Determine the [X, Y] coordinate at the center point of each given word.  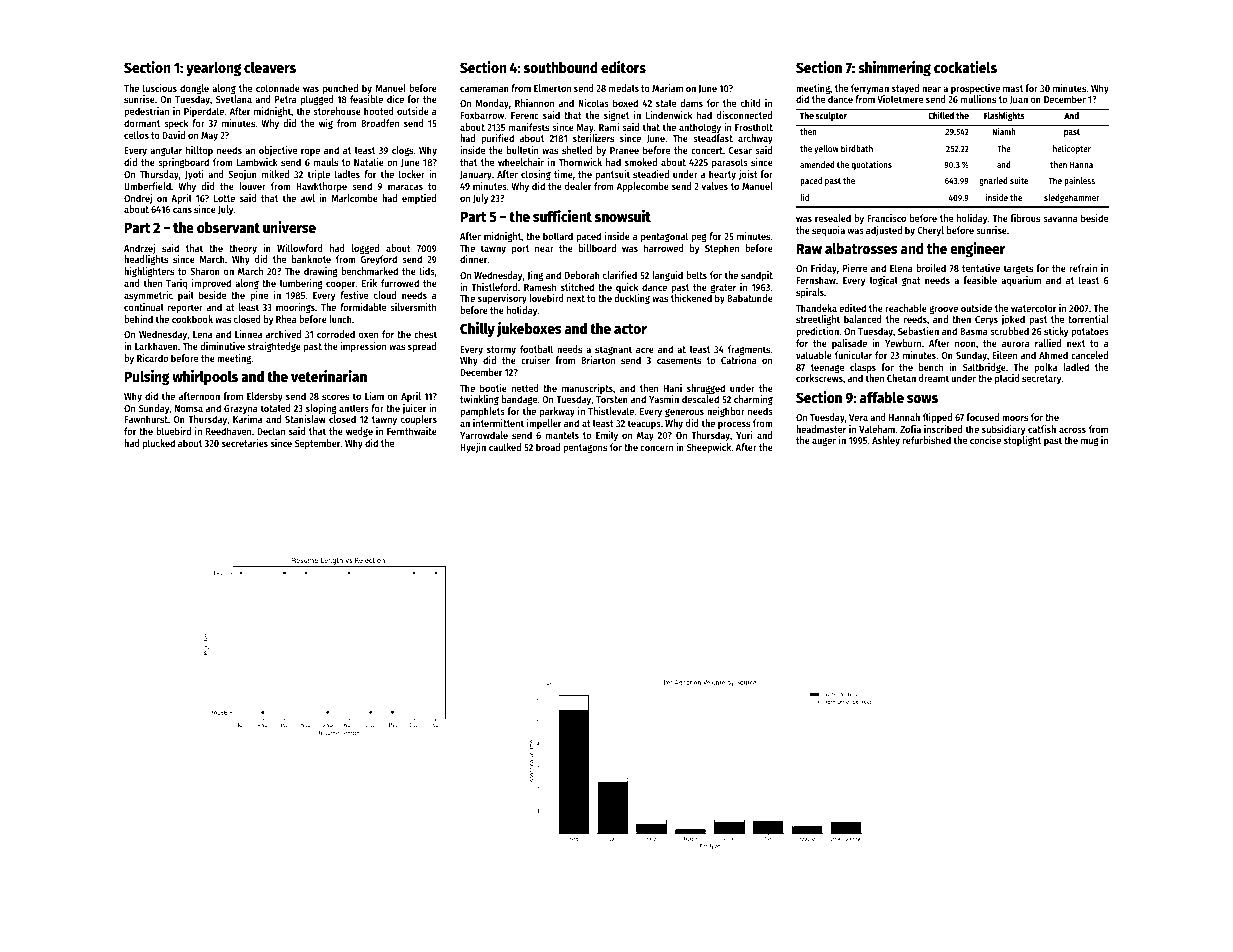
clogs [402, 151]
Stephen [722, 249]
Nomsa [189, 408]
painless [1079, 181]
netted [525, 388]
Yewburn [903, 343]
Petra [286, 99]
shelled [577, 150]
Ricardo [152, 358]
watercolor [1033, 308]
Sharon [205, 271]
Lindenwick [669, 115]
